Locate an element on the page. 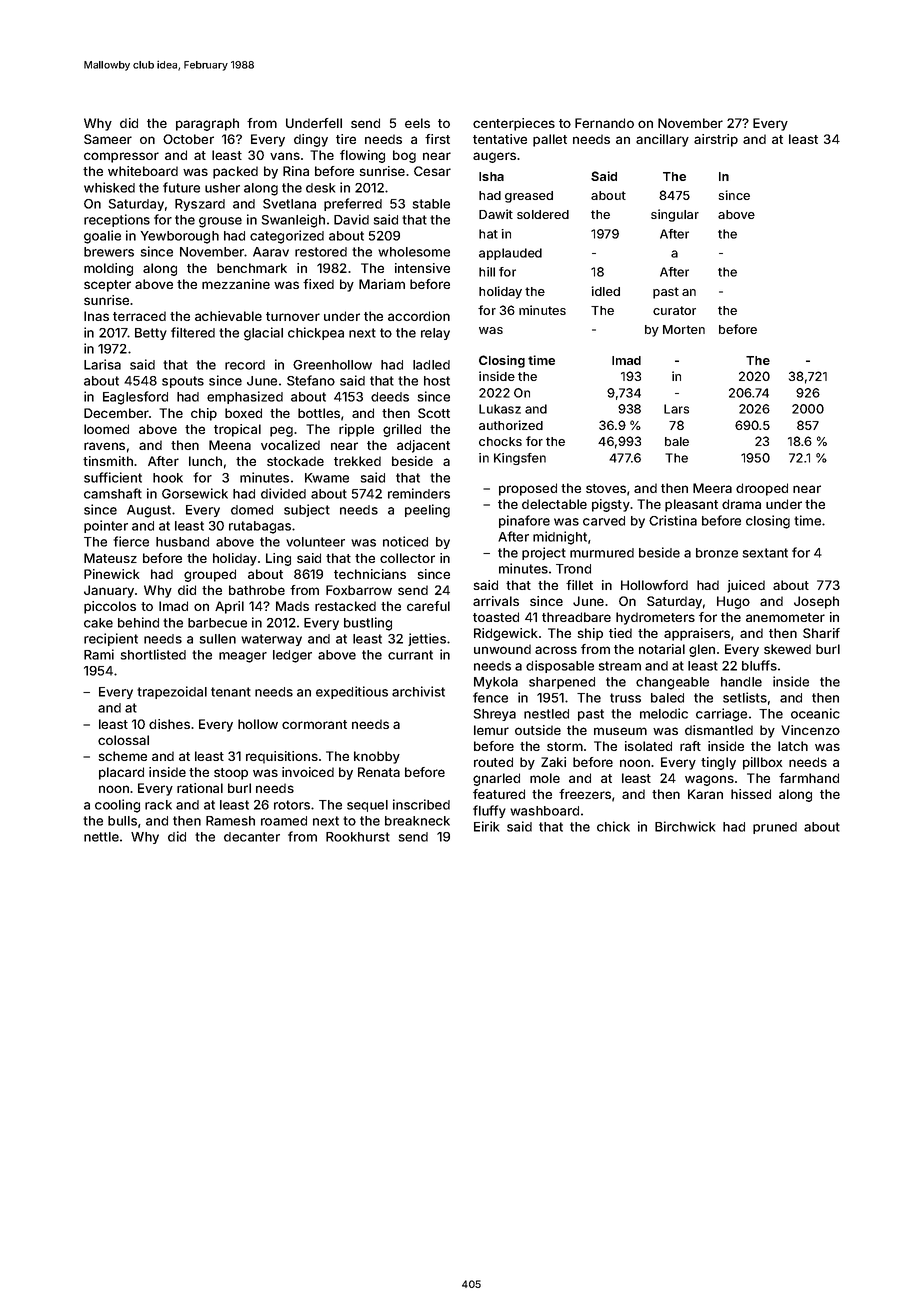 The width and height of the page is (924, 1308). singular is located at coordinates (675, 215).
